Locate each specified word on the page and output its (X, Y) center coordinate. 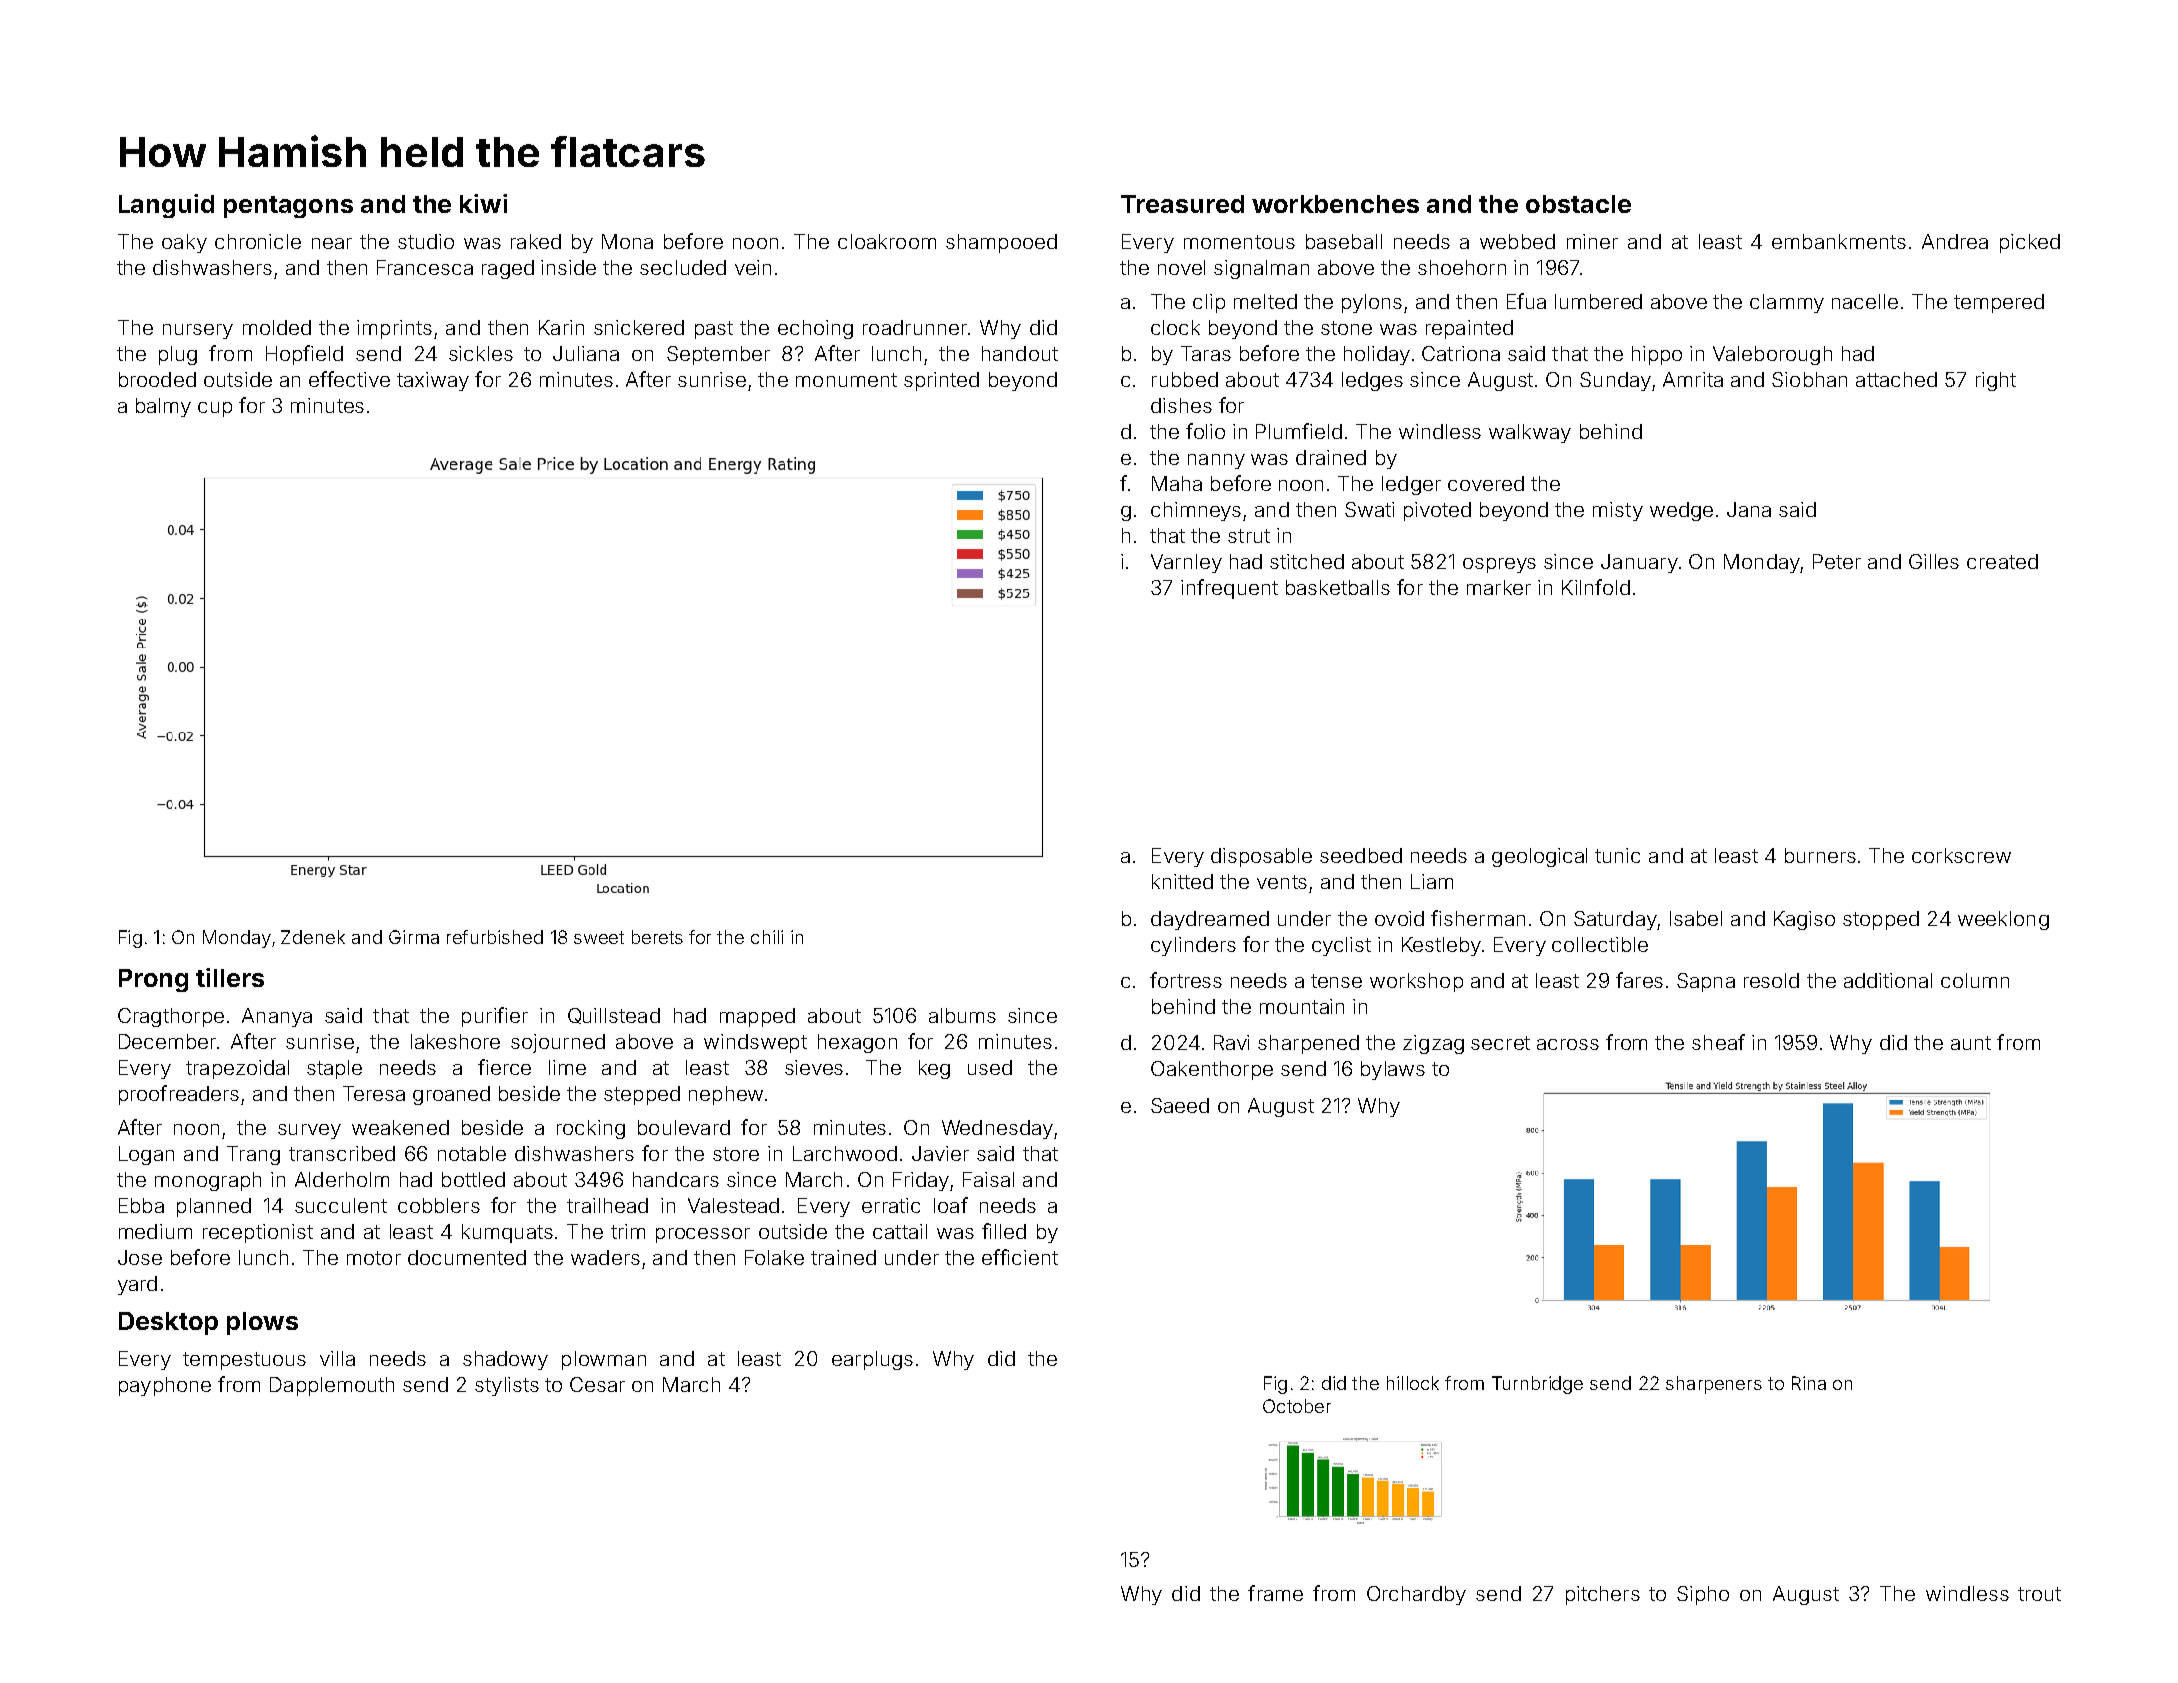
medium (155, 1231)
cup (215, 409)
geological (1539, 857)
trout (2039, 1594)
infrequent (1229, 589)
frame (1275, 1593)
